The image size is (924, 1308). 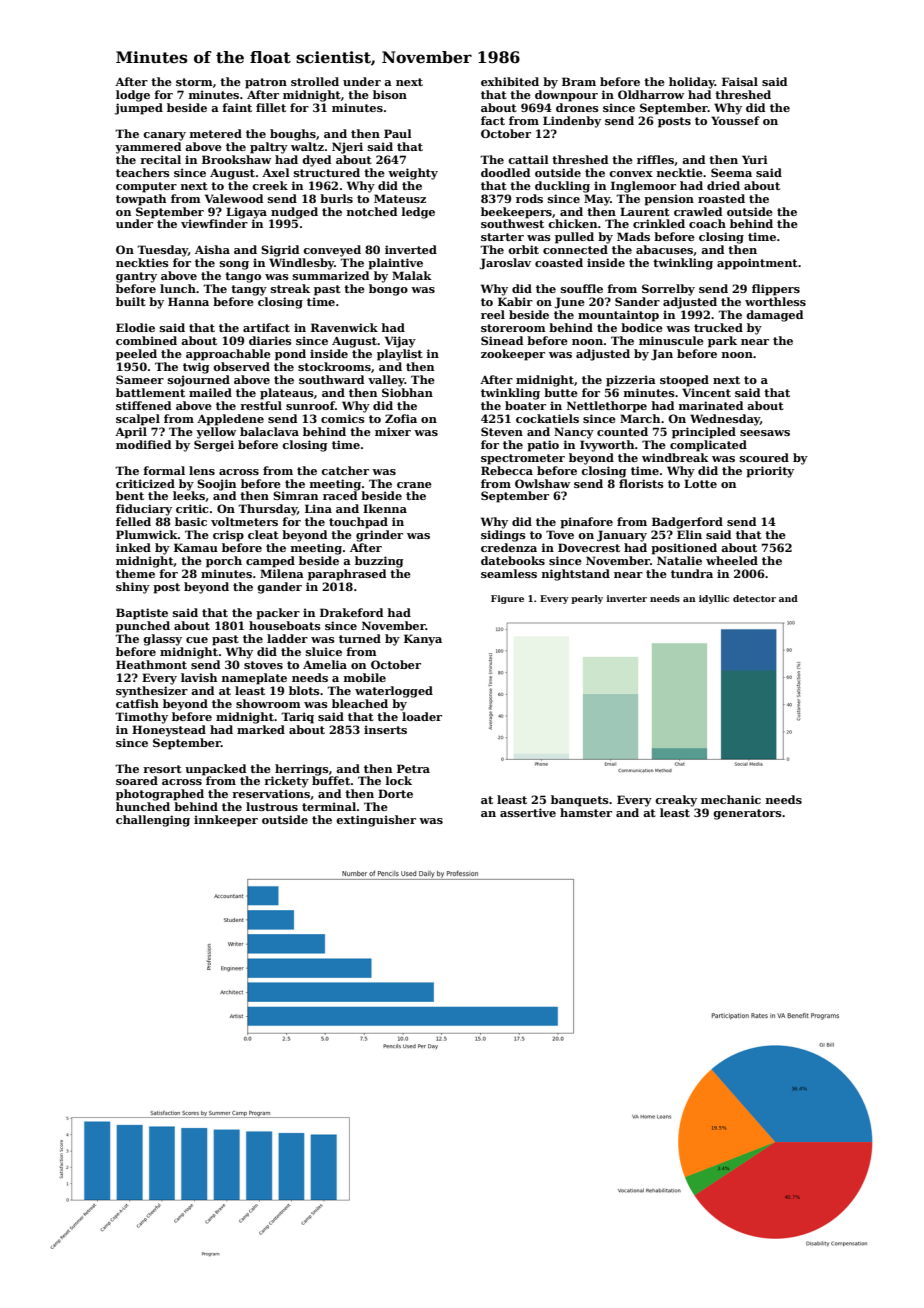 I want to click on viewfinder, so click(x=214, y=223).
